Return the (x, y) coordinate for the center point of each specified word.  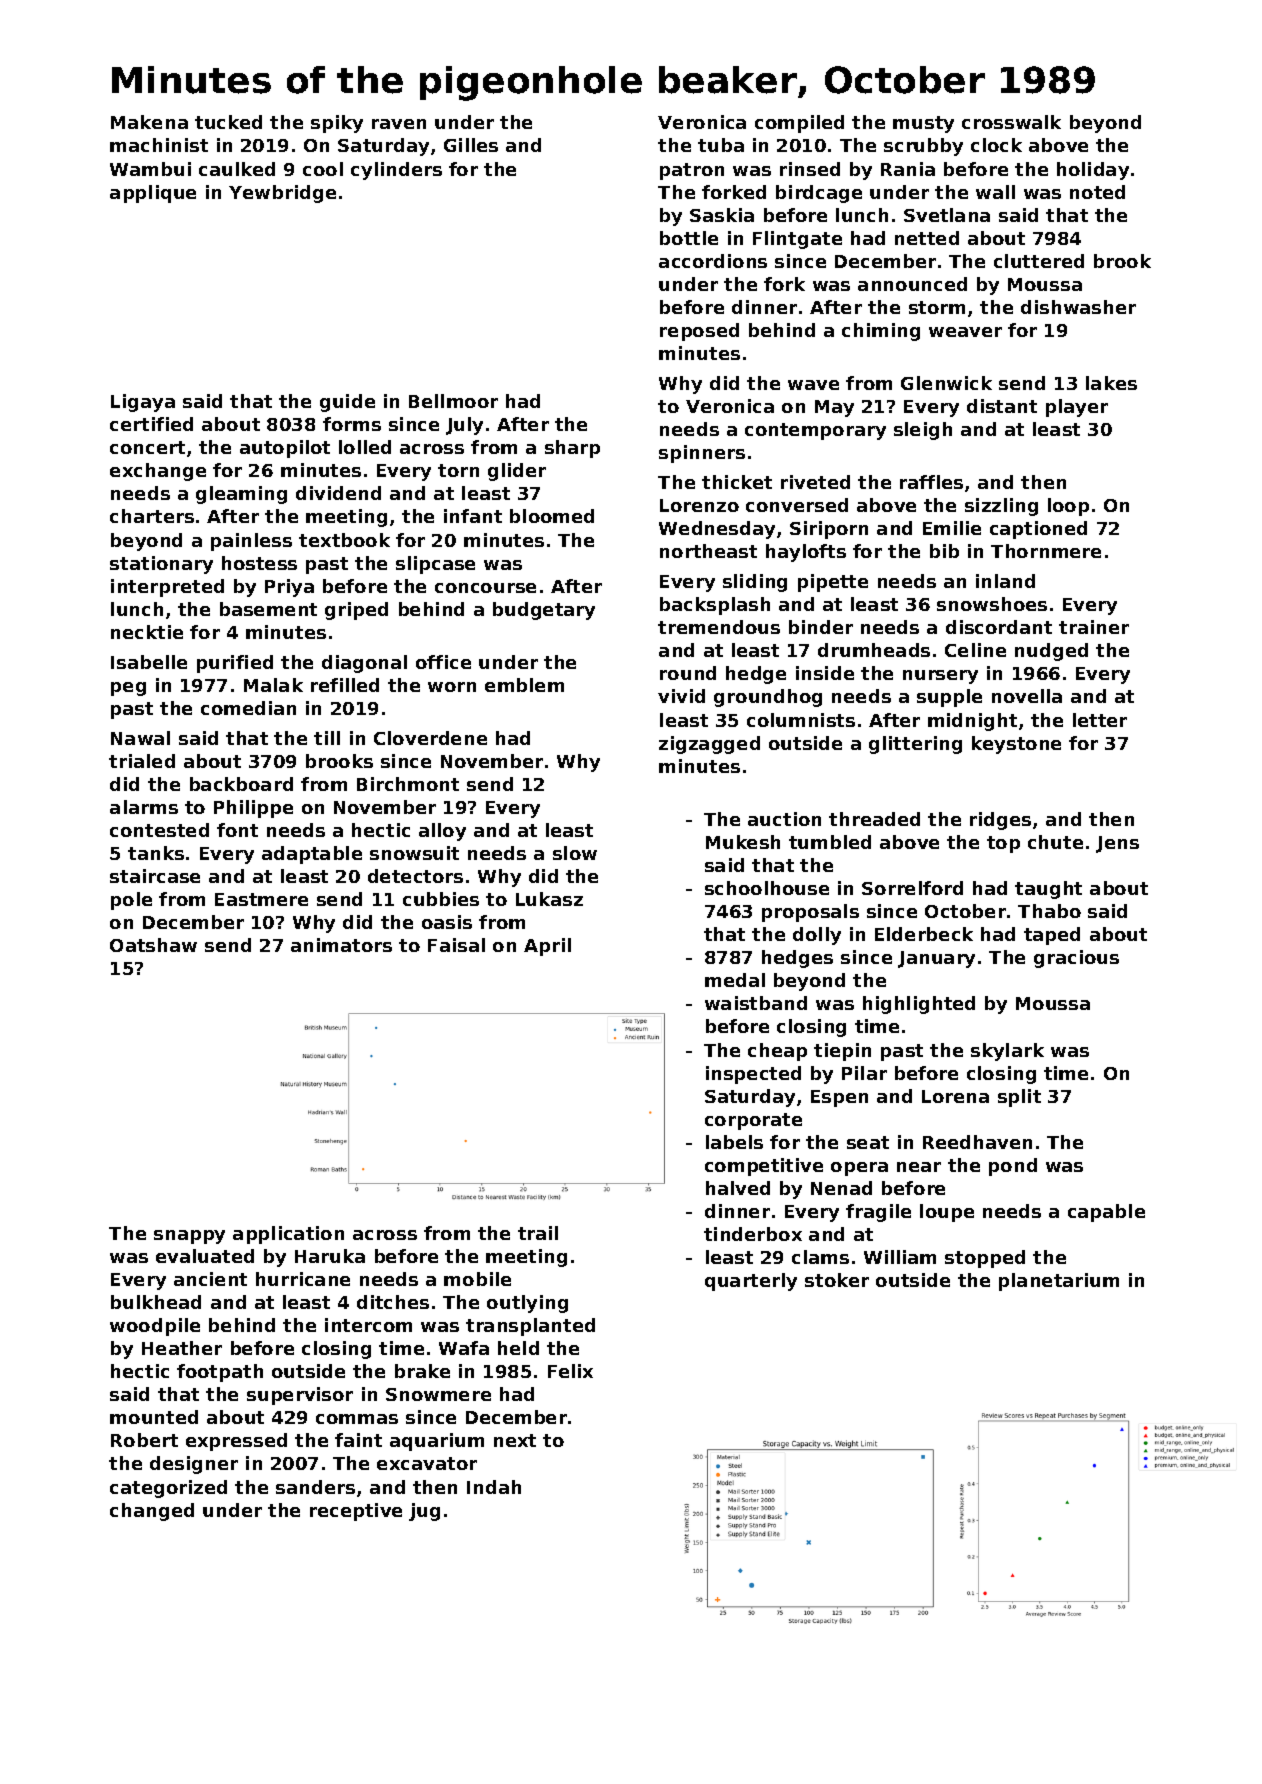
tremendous (719, 627)
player (1077, 408)
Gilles (471, 145)
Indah (494, 1487)
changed (152, 1512)
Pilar (864, 1073)
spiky (337, 124)
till (327, 738)
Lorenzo (699, 505)
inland (1005, 581)
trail (538, 1233)
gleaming (241, 495)
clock (996, 145)
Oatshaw (153, 945)
